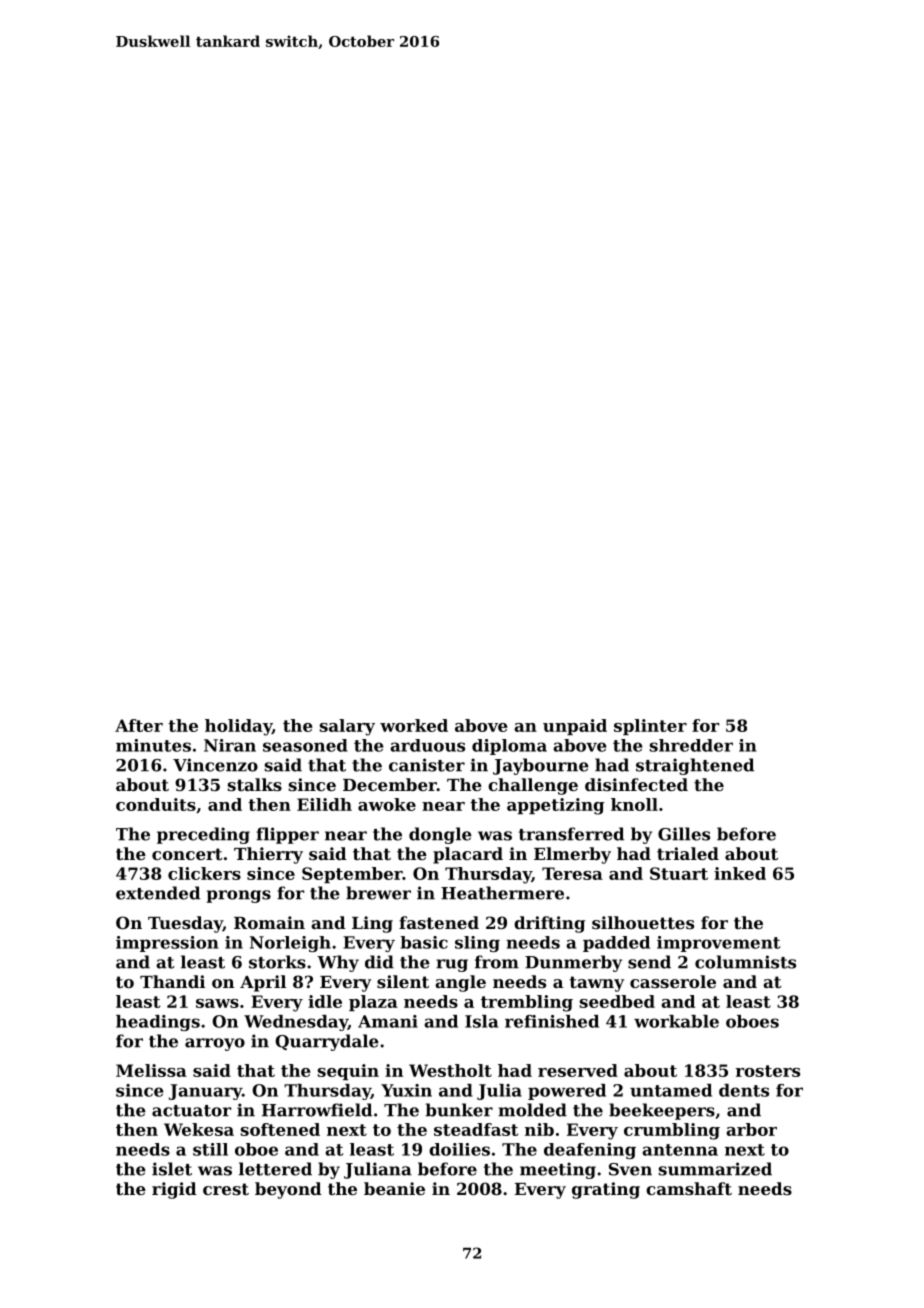  Describe the element at coordinates (460, 983) in the document. I see `angle` at that location.
